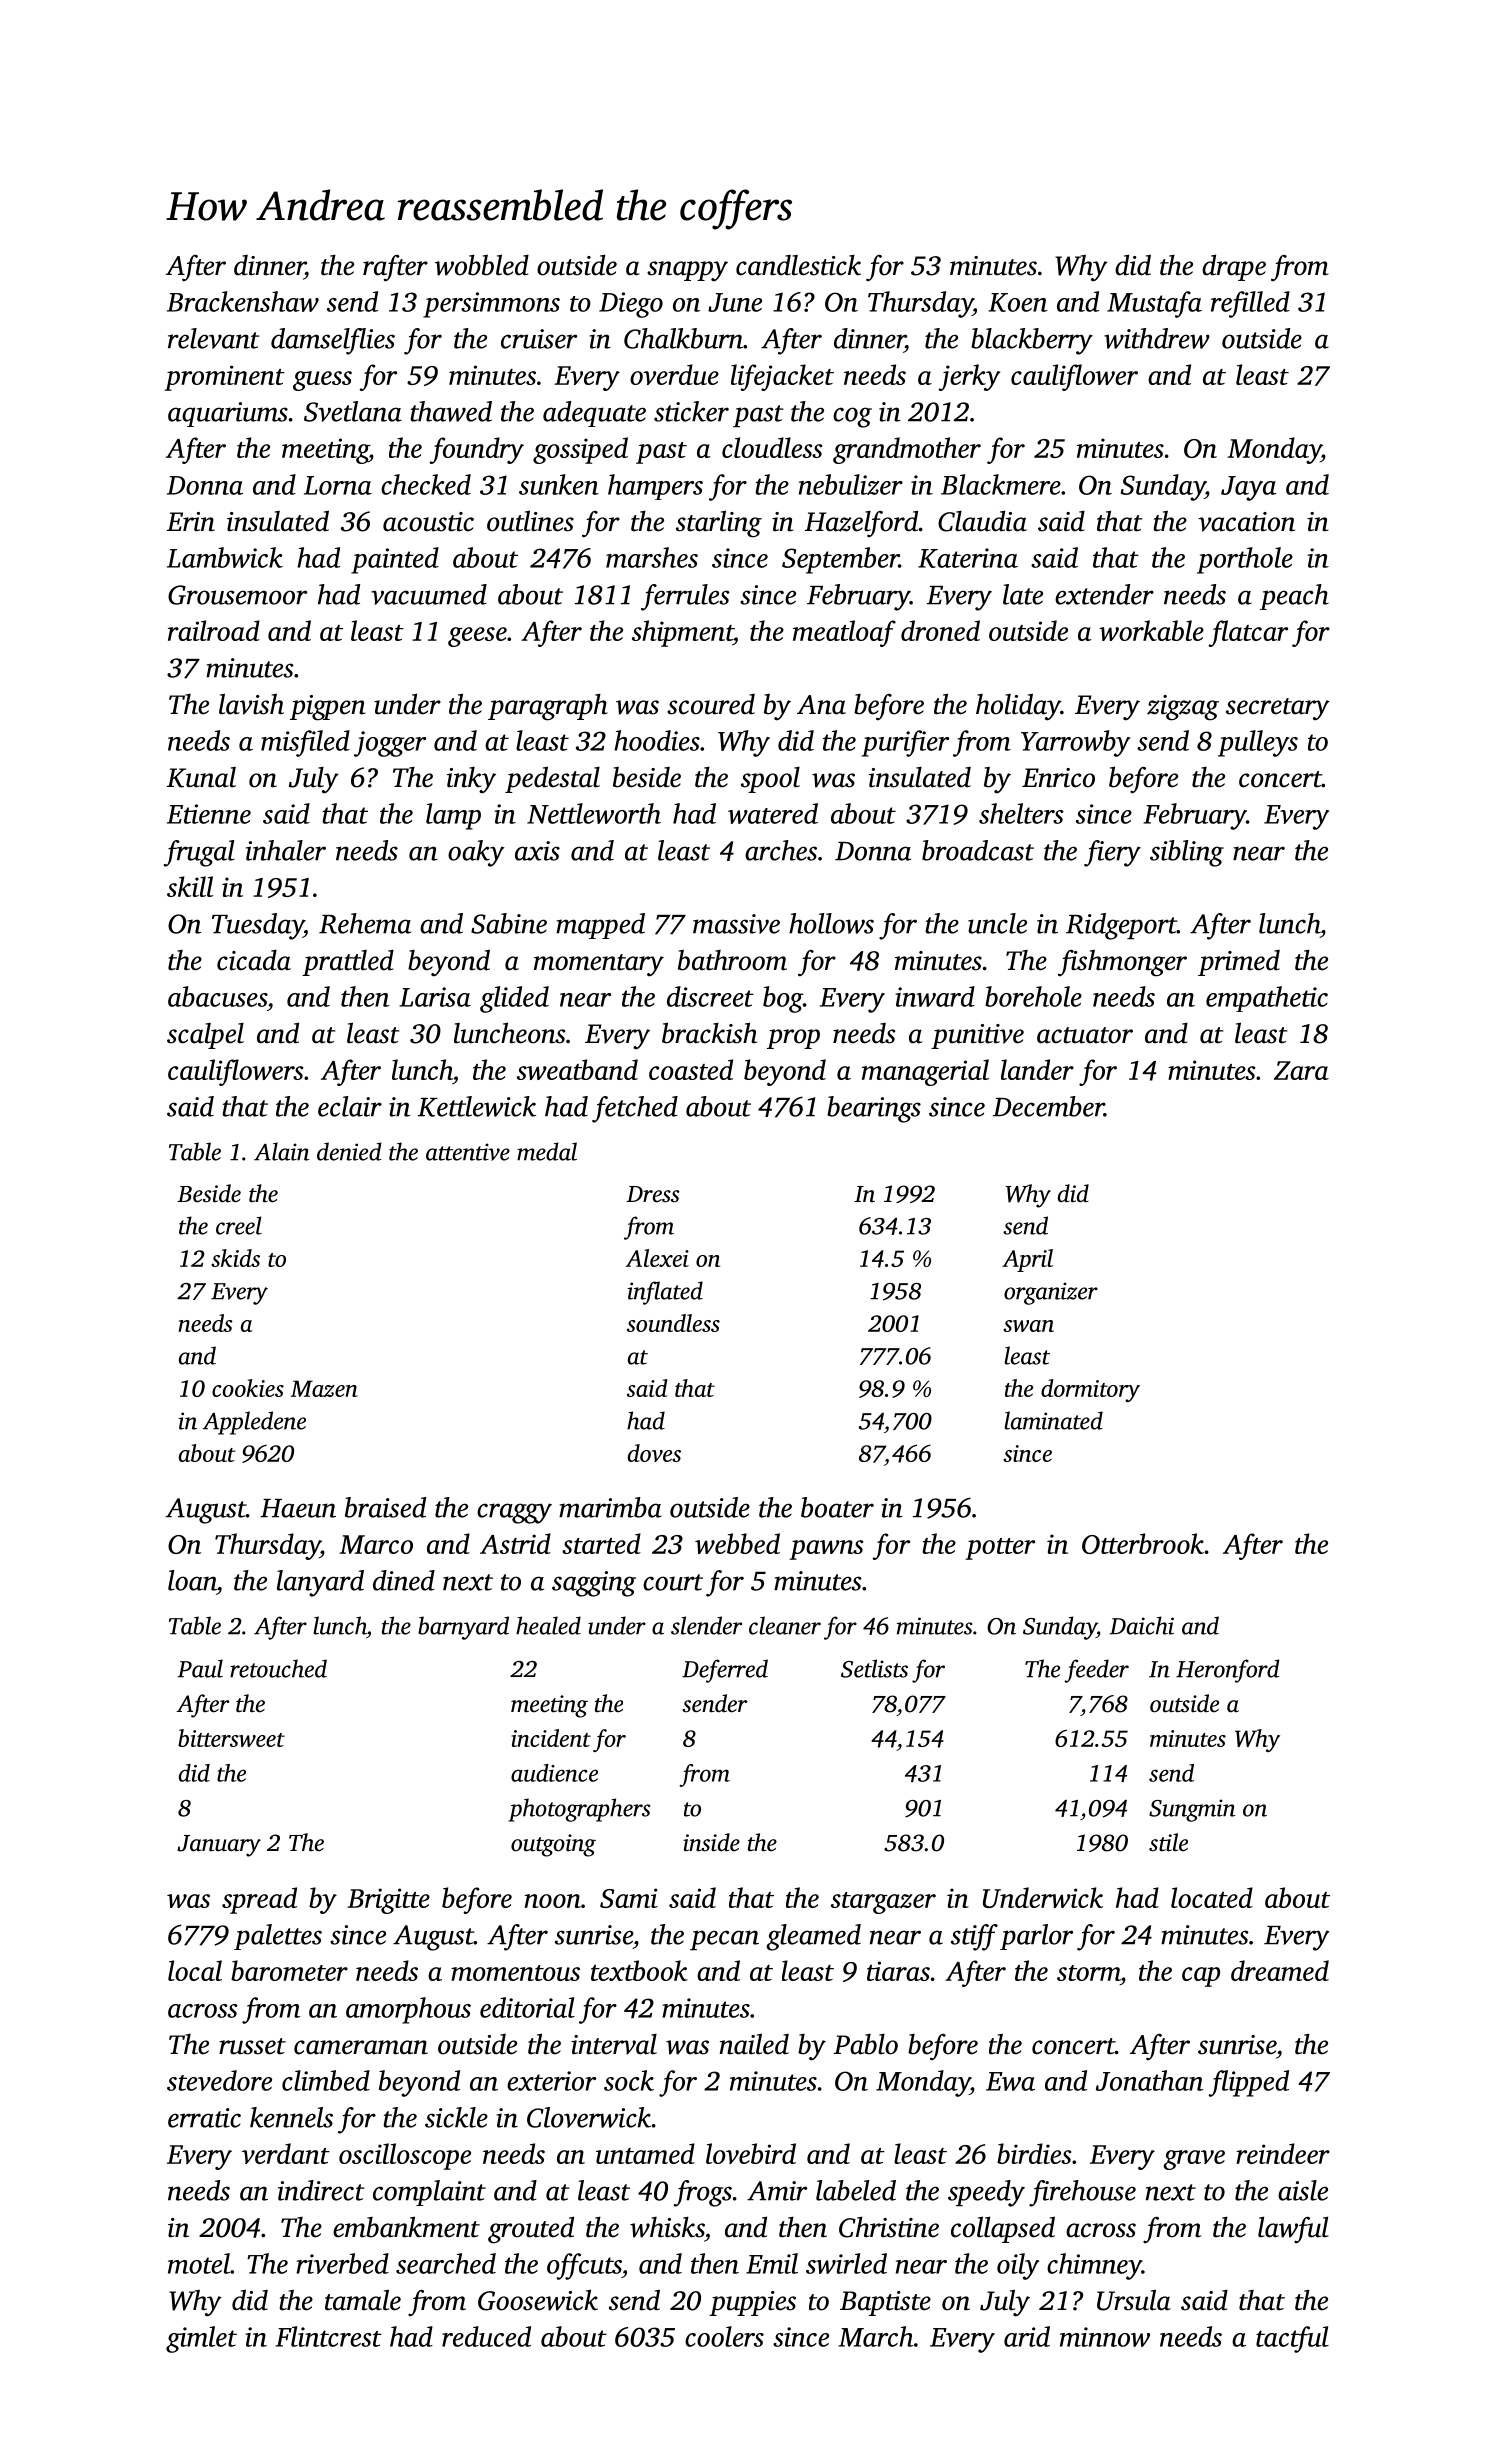 The width and height of the screenshot is (1496, 2464). Describe the element at coordinates (940, 630) in the screenshot. I see `droned` at that location.
